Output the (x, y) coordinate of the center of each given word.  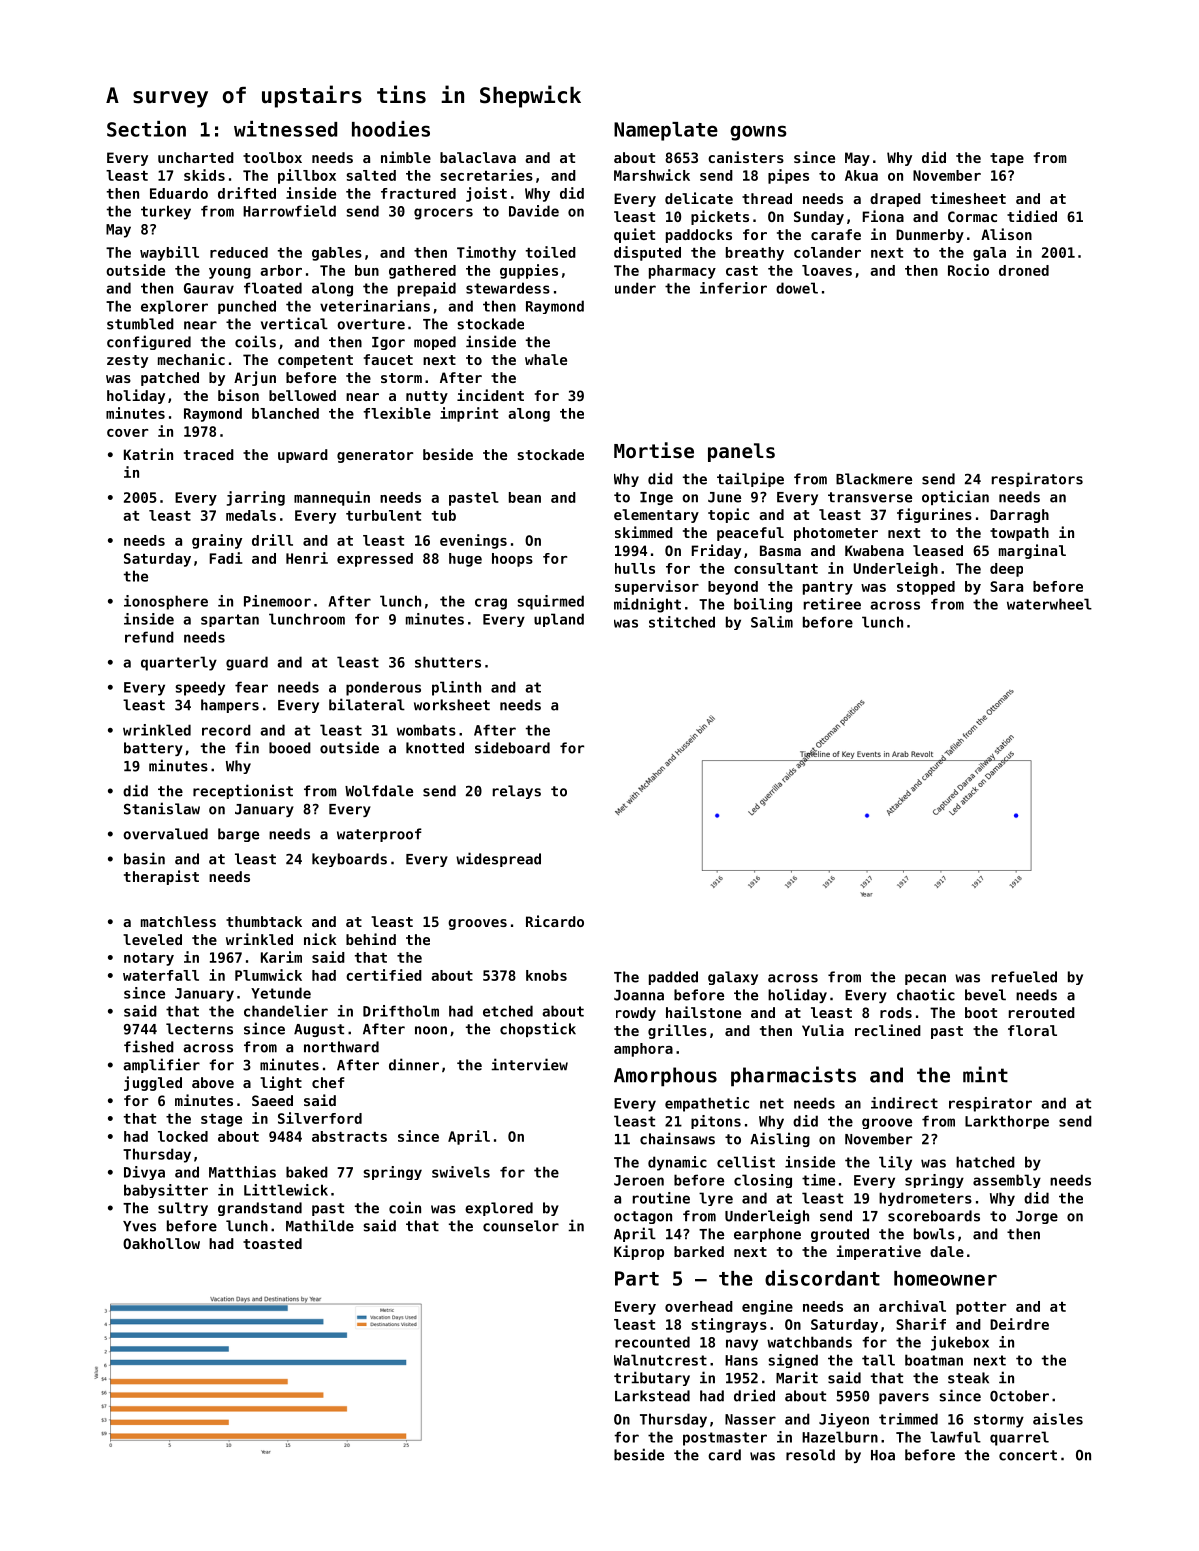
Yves (139, 1226)
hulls (635, 568)
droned (1024, 270)
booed (290, 748)
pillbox (307, 176)
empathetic (707, 1104)
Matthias (242, 1172)
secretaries (486, 175)
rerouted (1042, 1012)
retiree (832, 604)
